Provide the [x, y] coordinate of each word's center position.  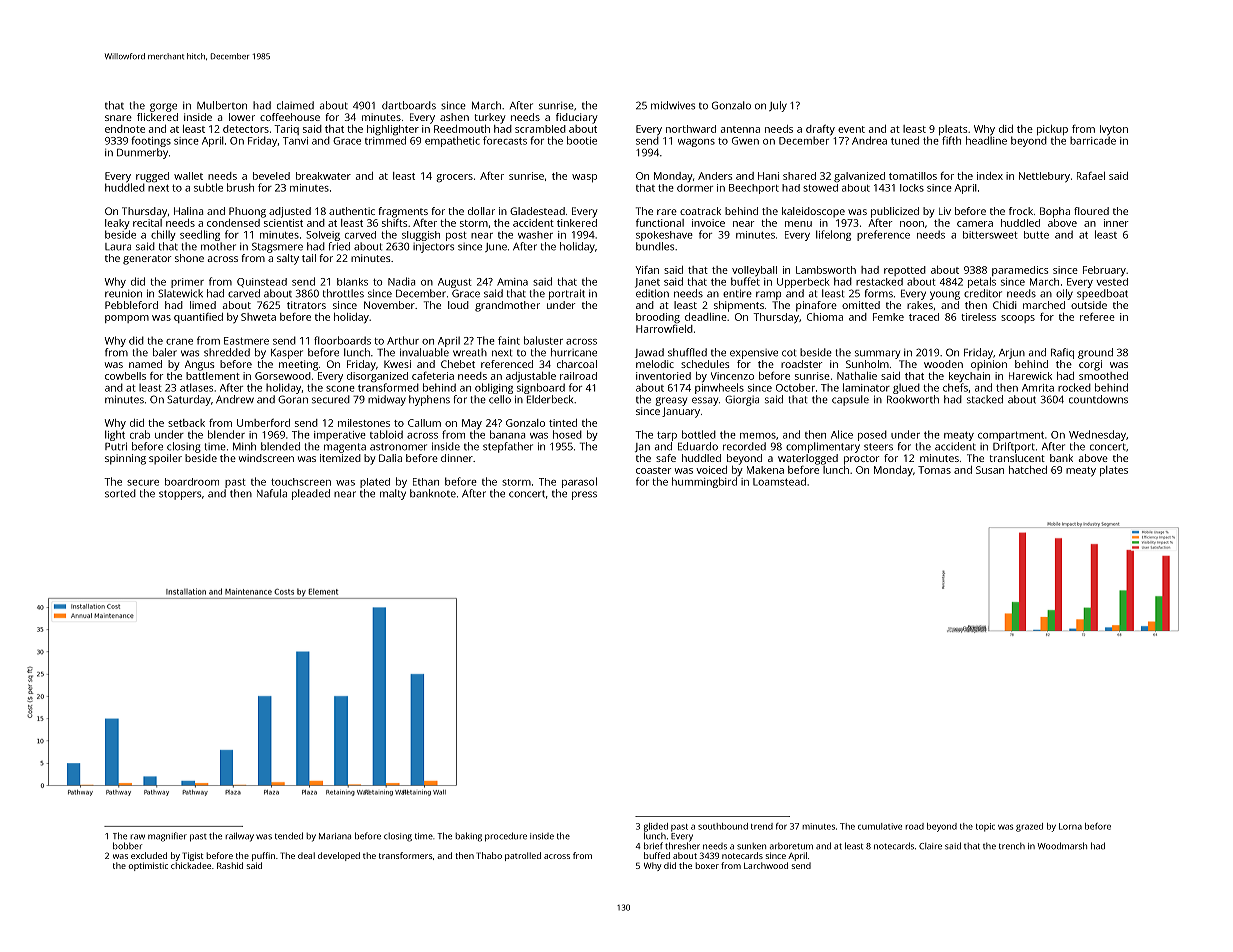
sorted [120, 493]
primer [187, 283]
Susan [990, 470]
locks [912, 188]
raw [137, 837]
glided [656, 827]
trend [762, 826]
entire [737, 293]
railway [239, 837]
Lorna [1070, 826]
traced [924, 317]
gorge [163, 107]
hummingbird [704, 482]
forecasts [505, 140]
